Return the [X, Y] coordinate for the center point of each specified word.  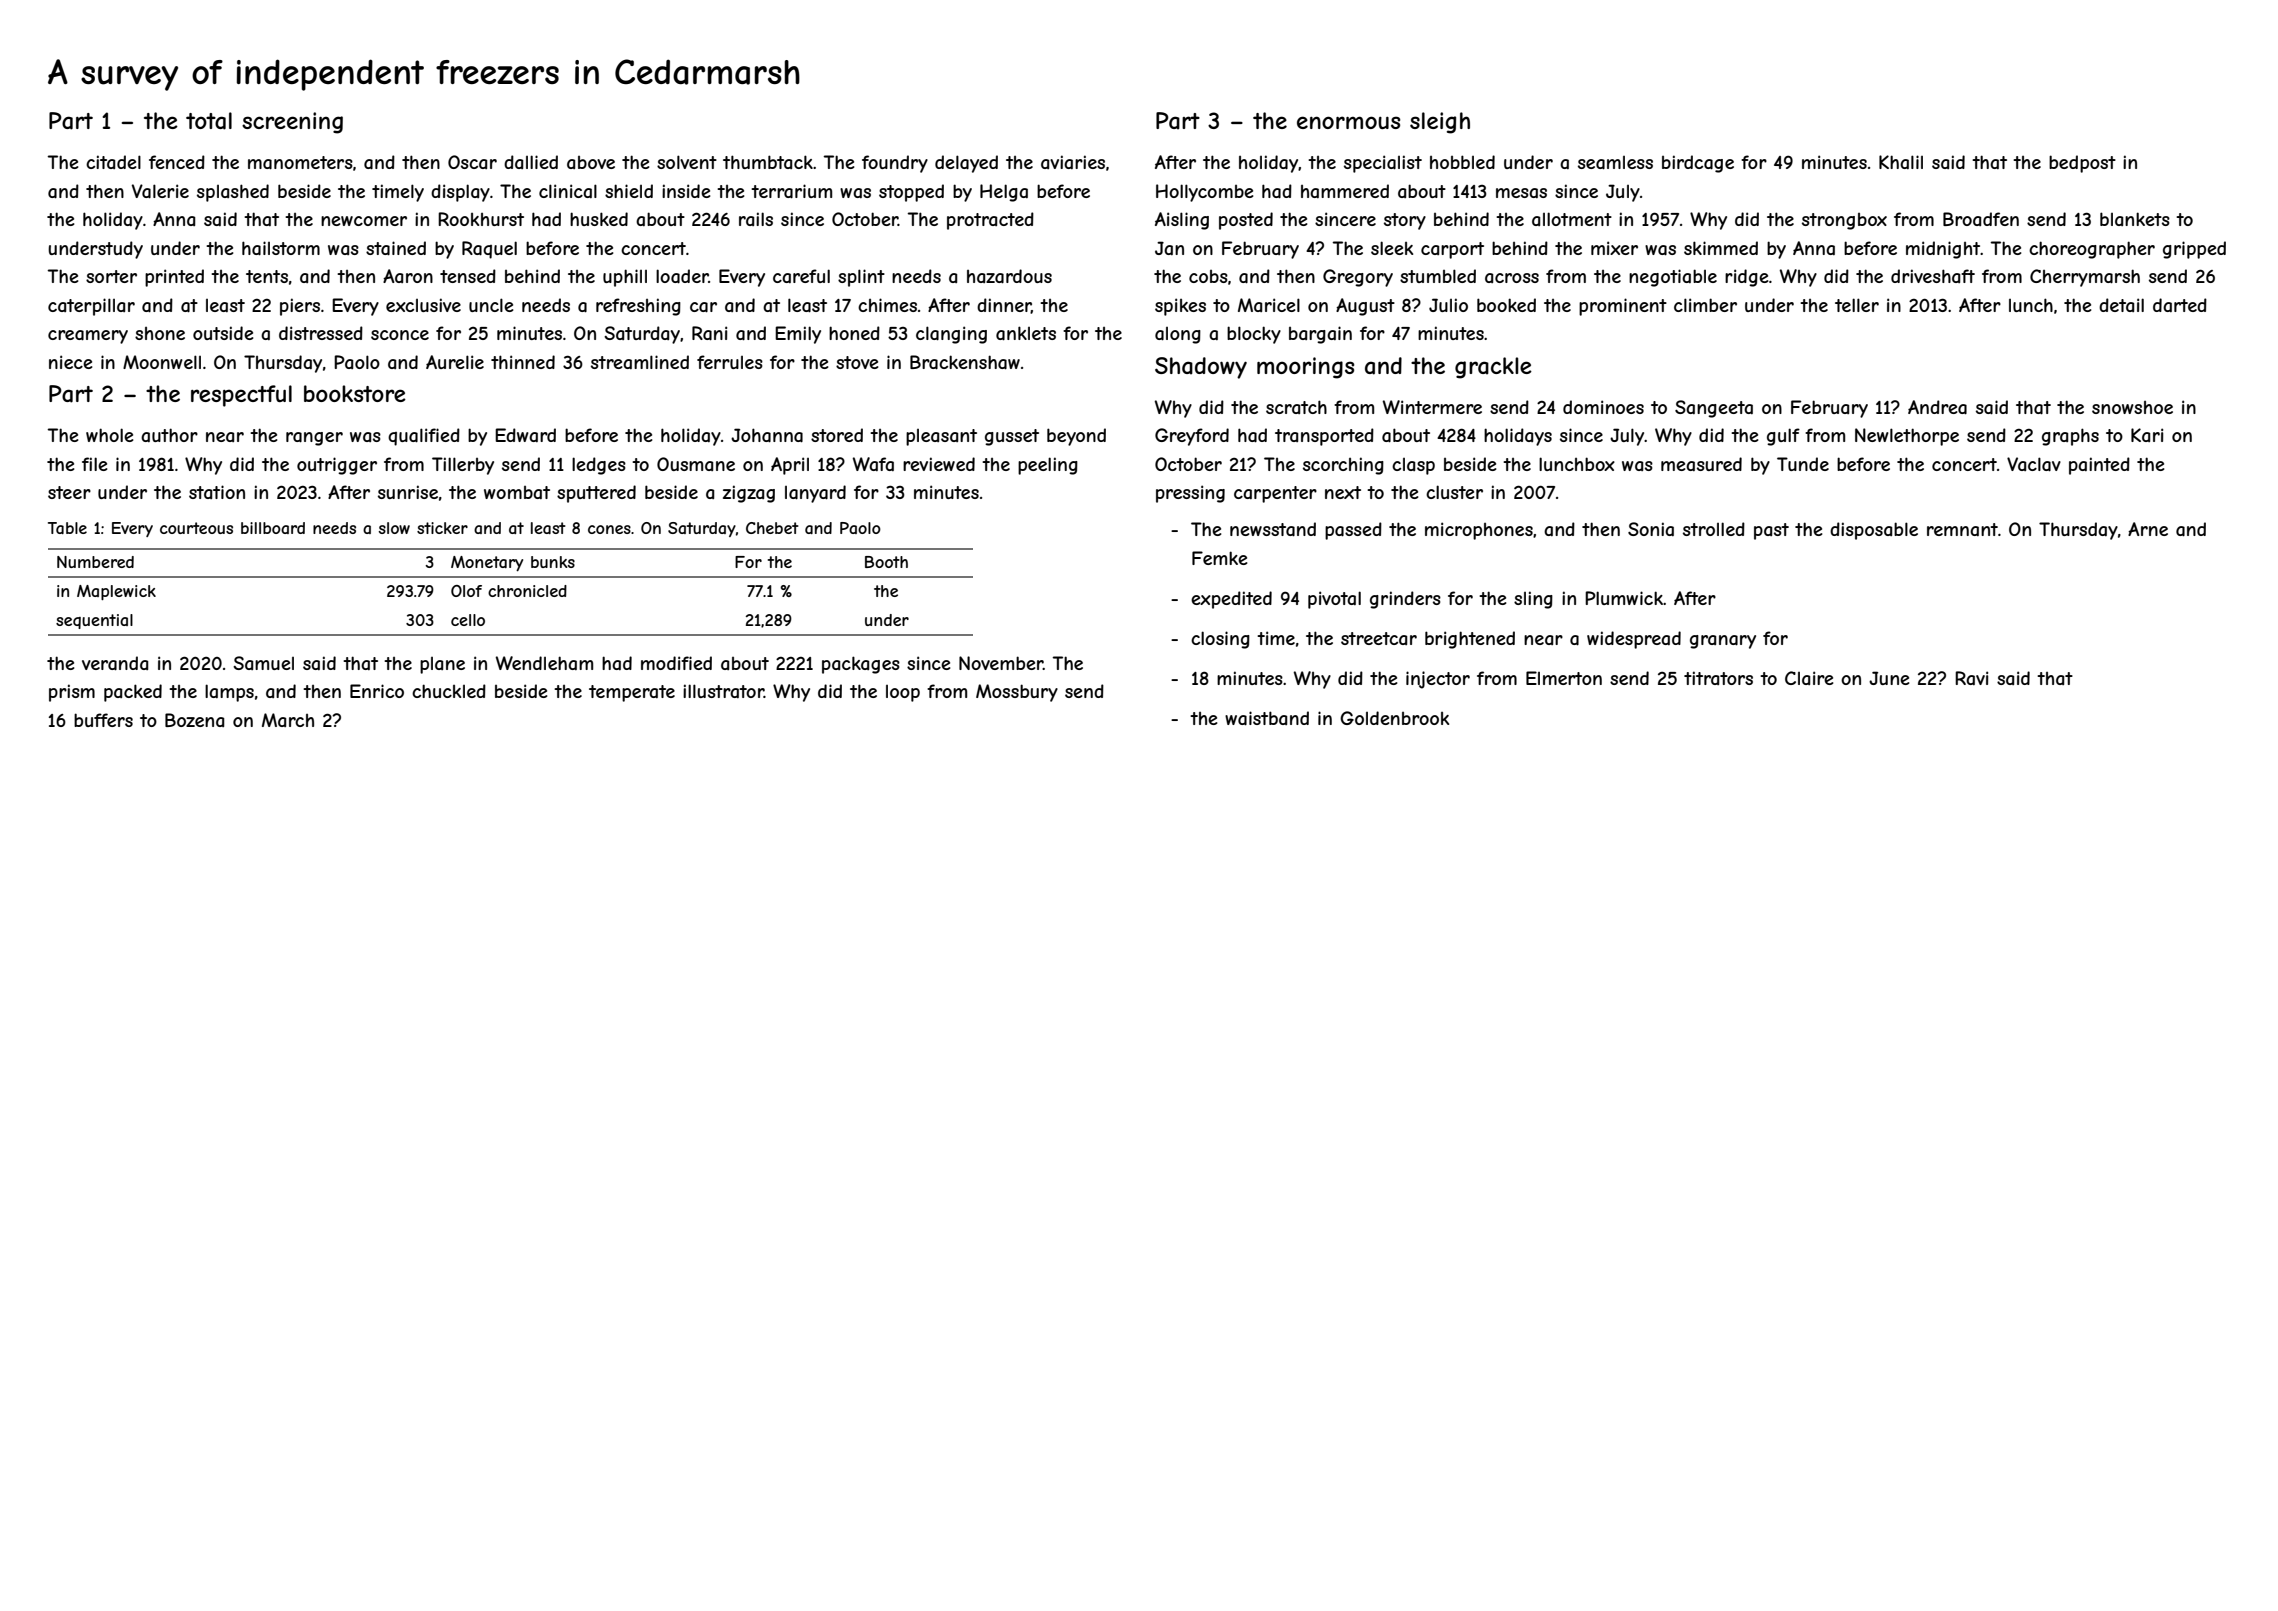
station [217, 492]
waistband [1267, 718]
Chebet [772, 528]
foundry [895, 164]
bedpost [2082, 164]
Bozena [194, 720]
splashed [233, 193]
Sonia [1651, 529]
